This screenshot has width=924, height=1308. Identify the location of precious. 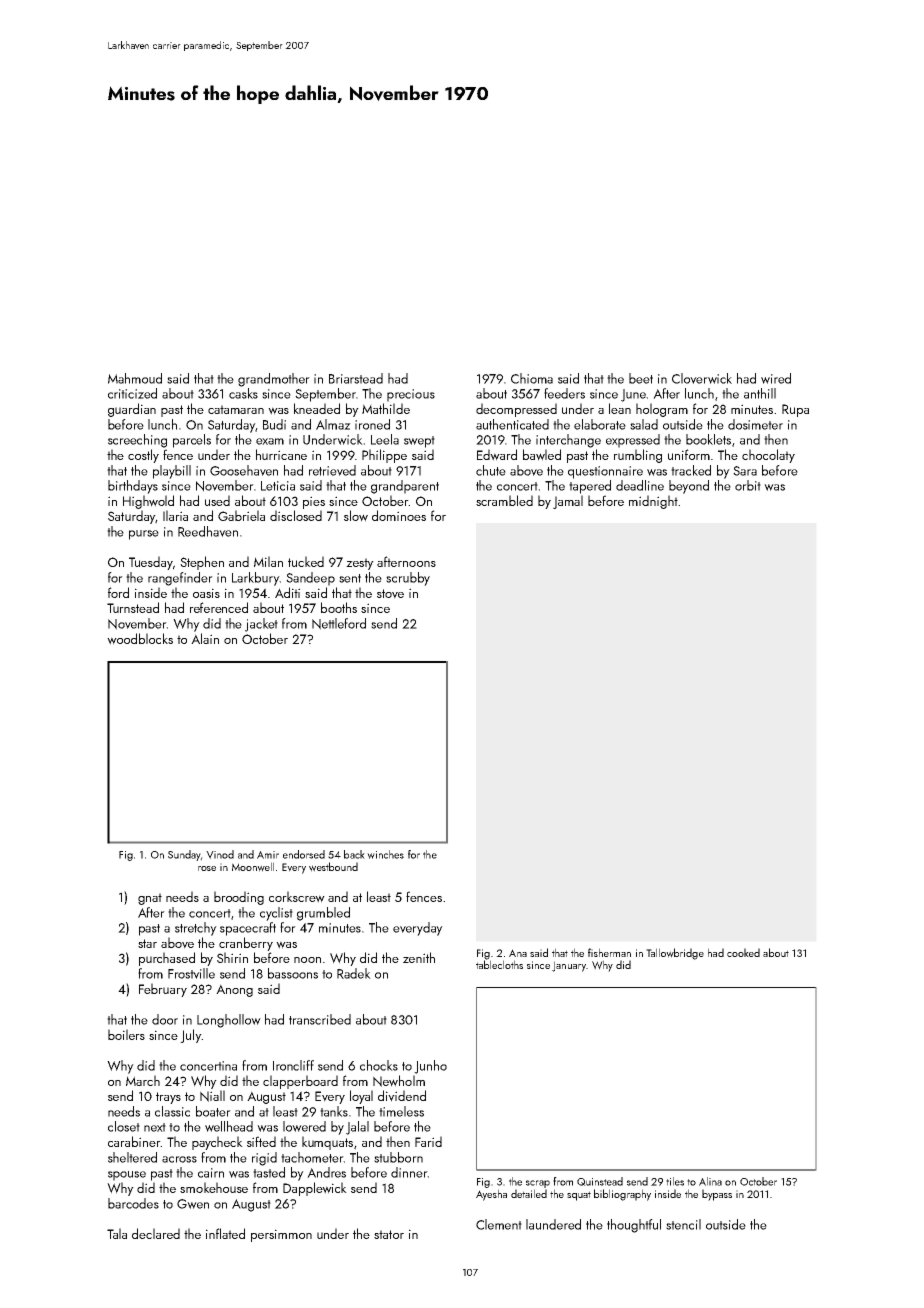
(411, 395).
